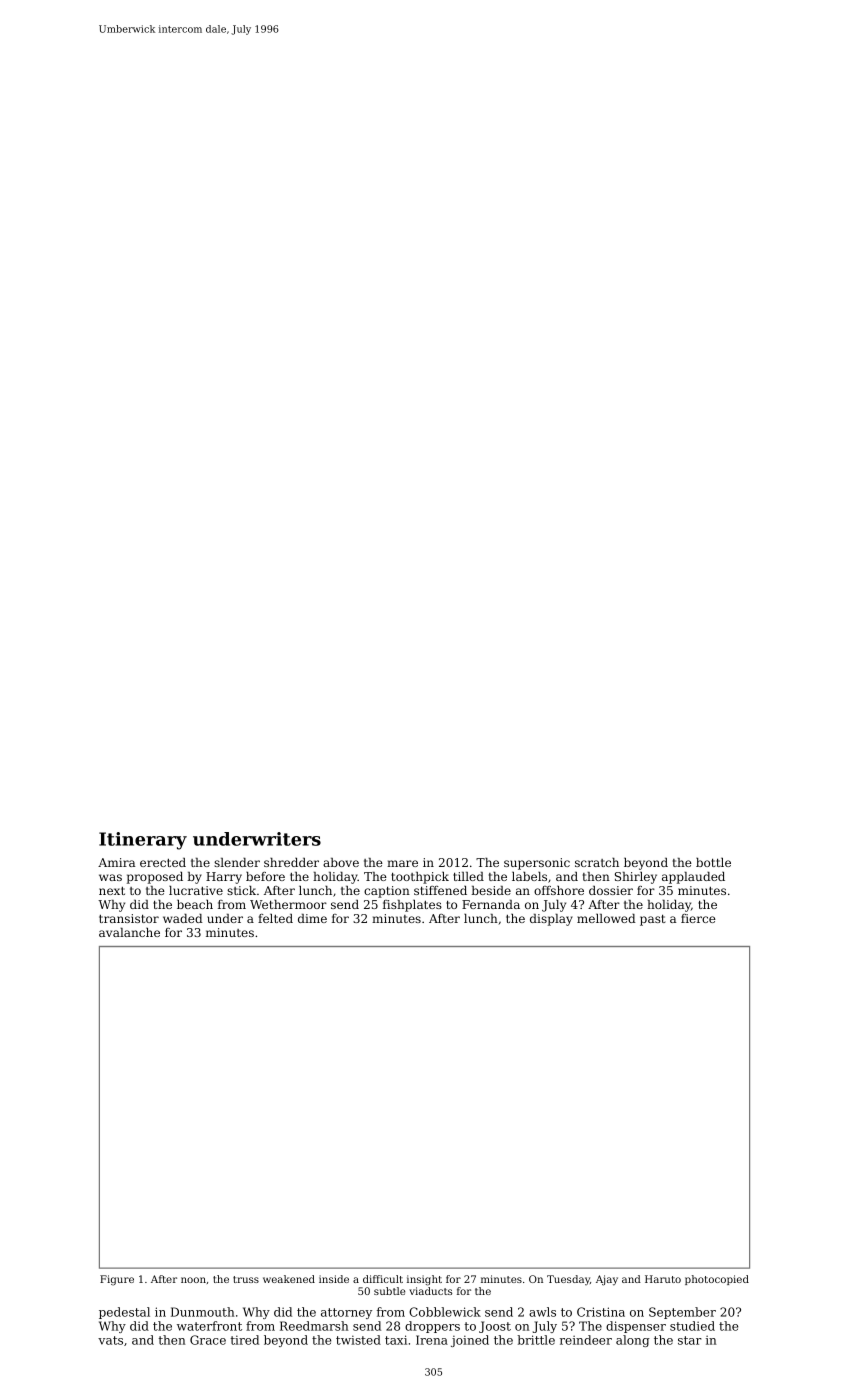 The width and height of the screenshot is (849, 1400). Describe the element at coordinates (698, 918) in the screenshot. I see `fierce` at that location.
